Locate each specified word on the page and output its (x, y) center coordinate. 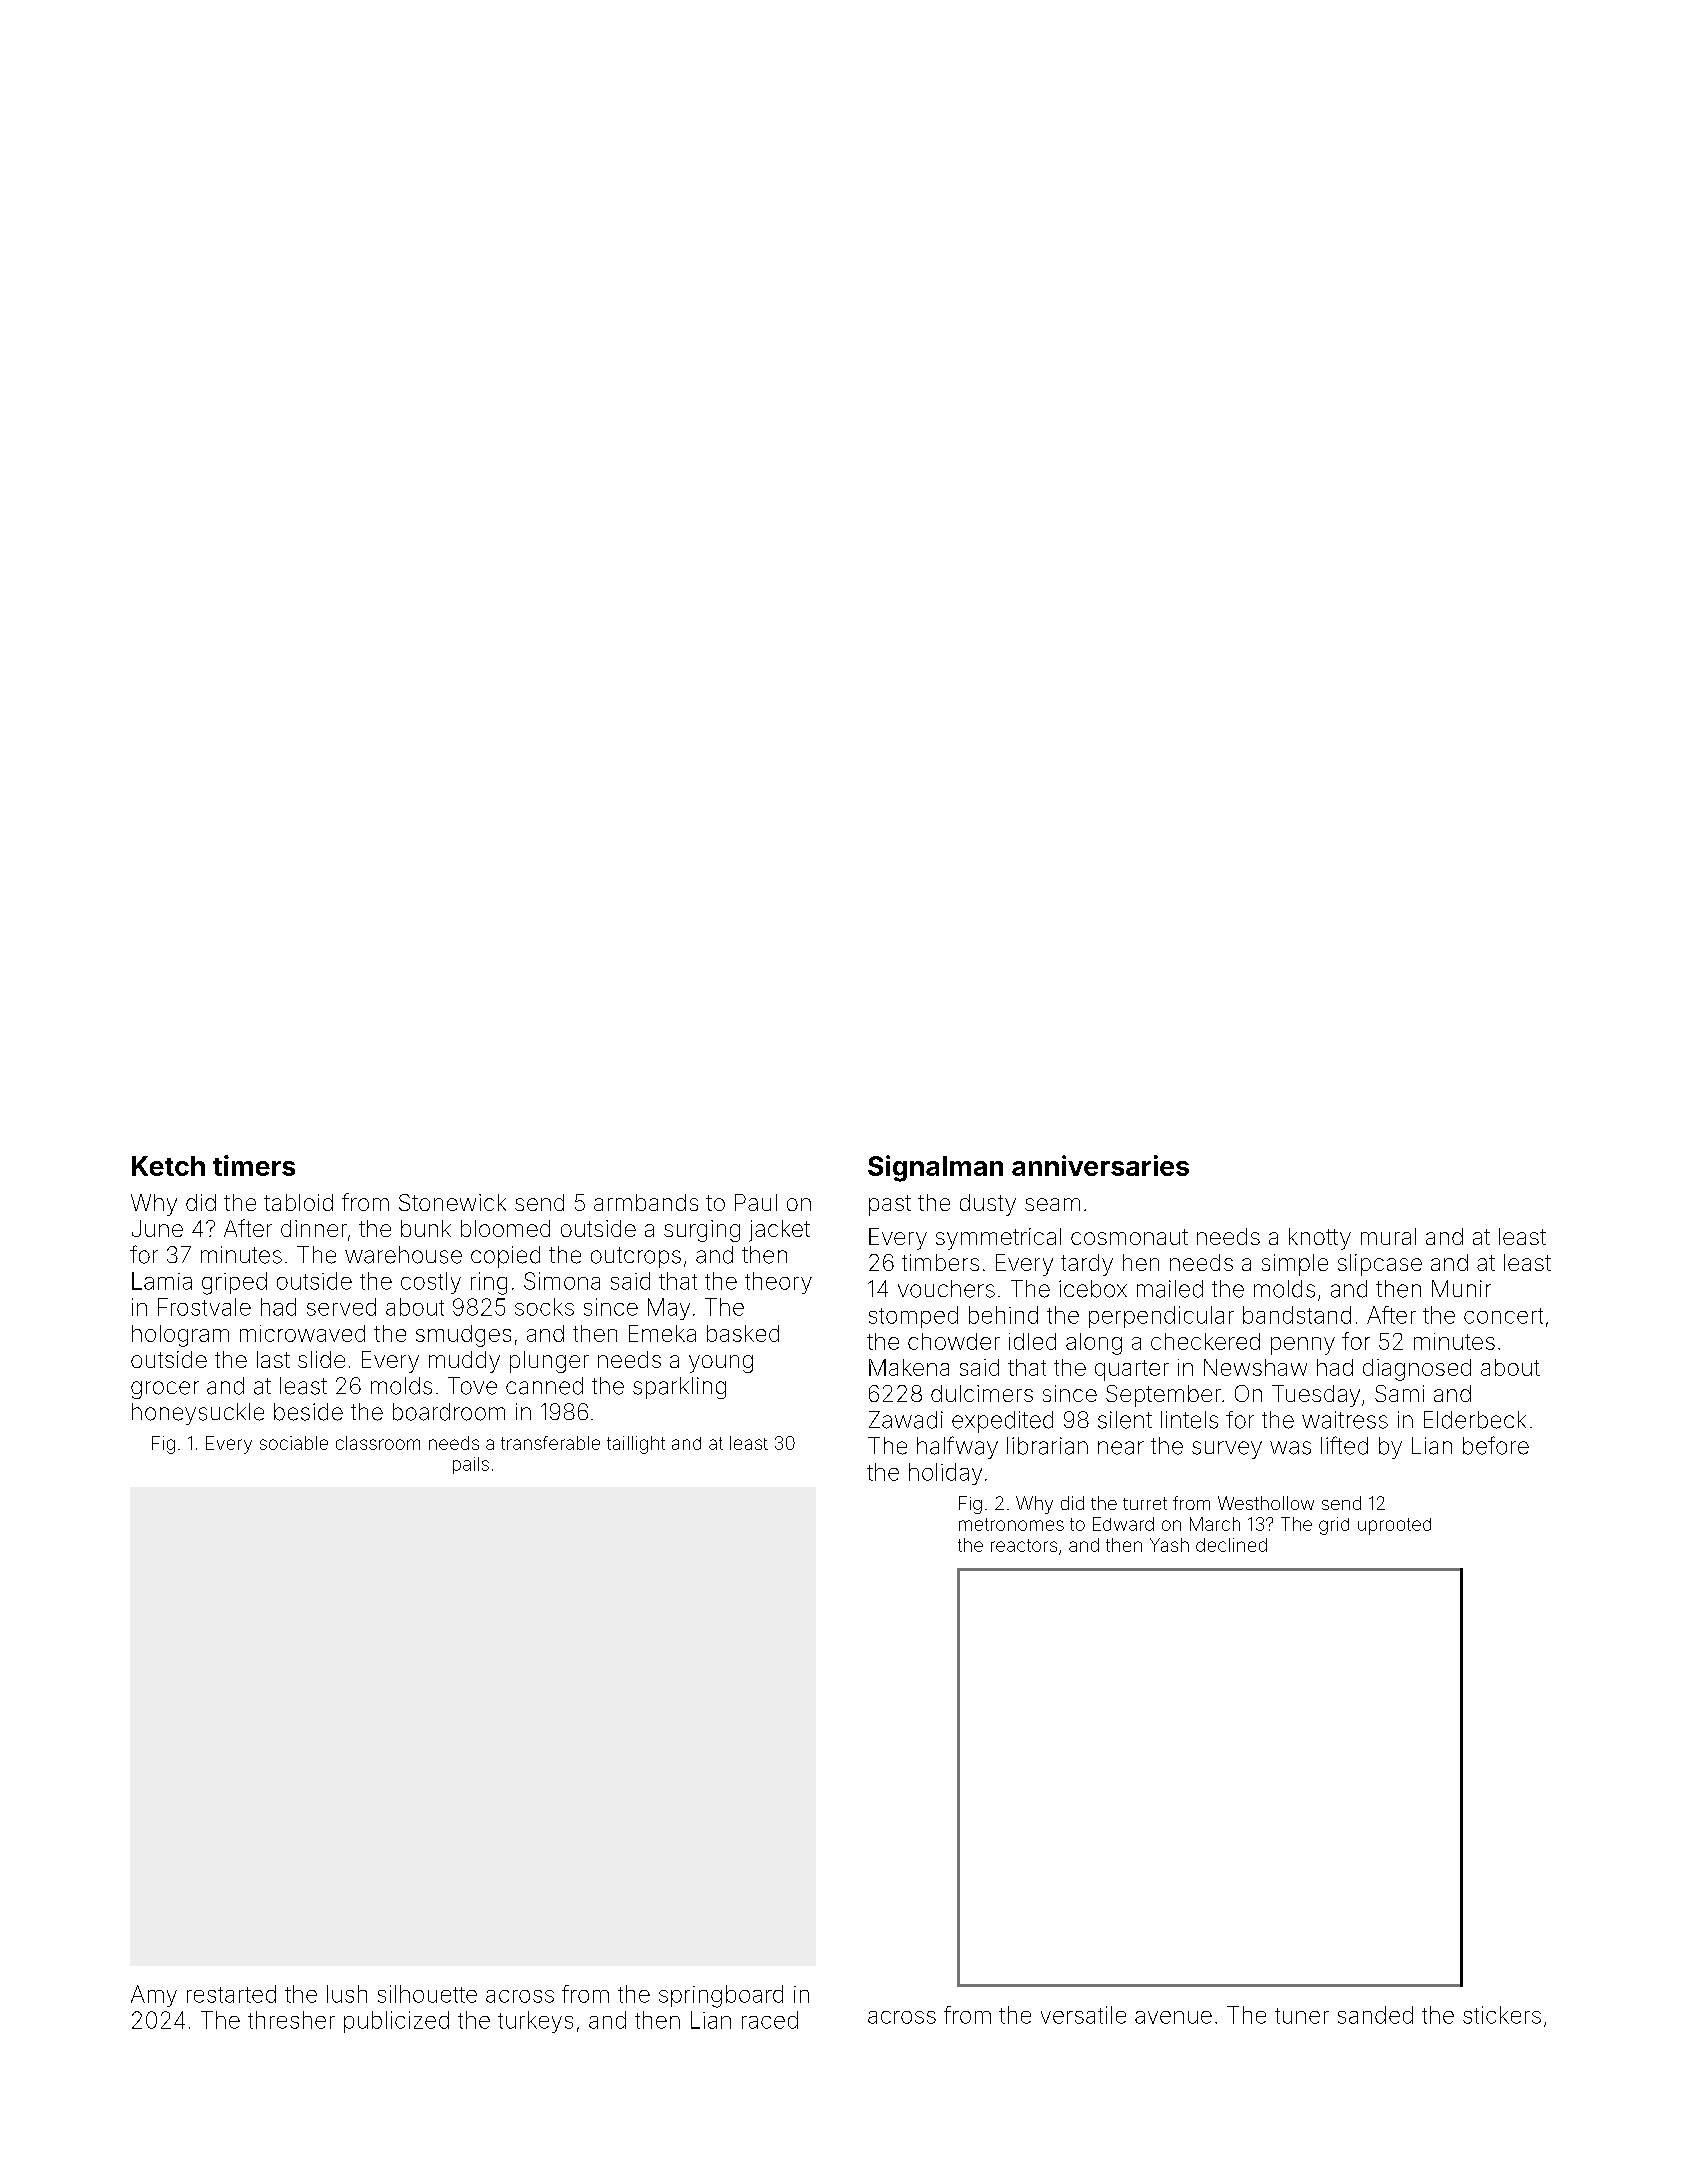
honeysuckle (198, 1414)
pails (471, 1465)
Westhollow (1266, 1503)
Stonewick (452, 1202)
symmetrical (998, 1239)
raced (770, 2020)
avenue (1173, 2017)
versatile (1083, 2015)
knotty (1320, 1239)
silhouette (427, 1994)
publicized (396, 2022)
